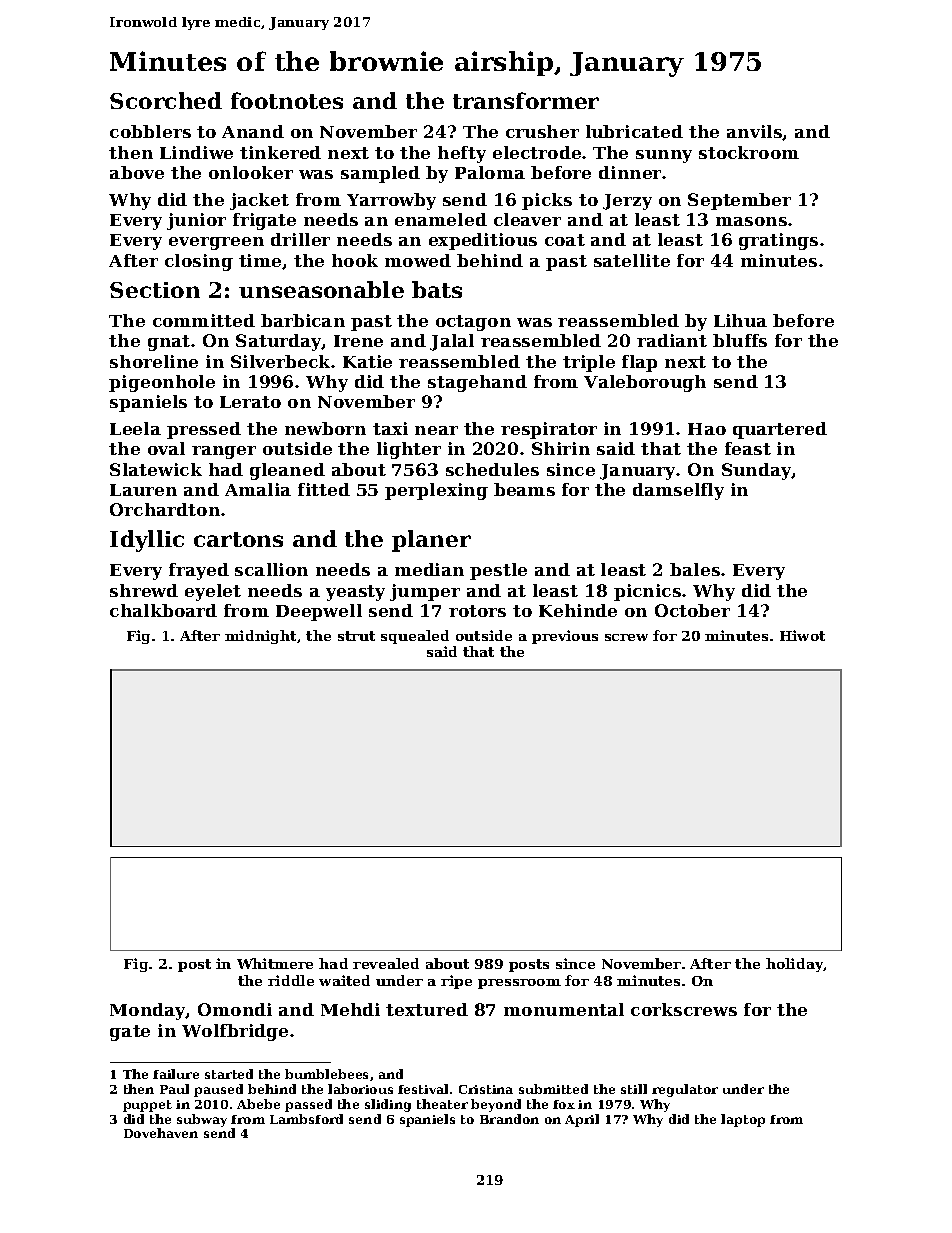 This document has width=952, height=1233. What do you see at coordinates (415, 637) in the document?
I see `squealed` at bounding box center [415, 637].
